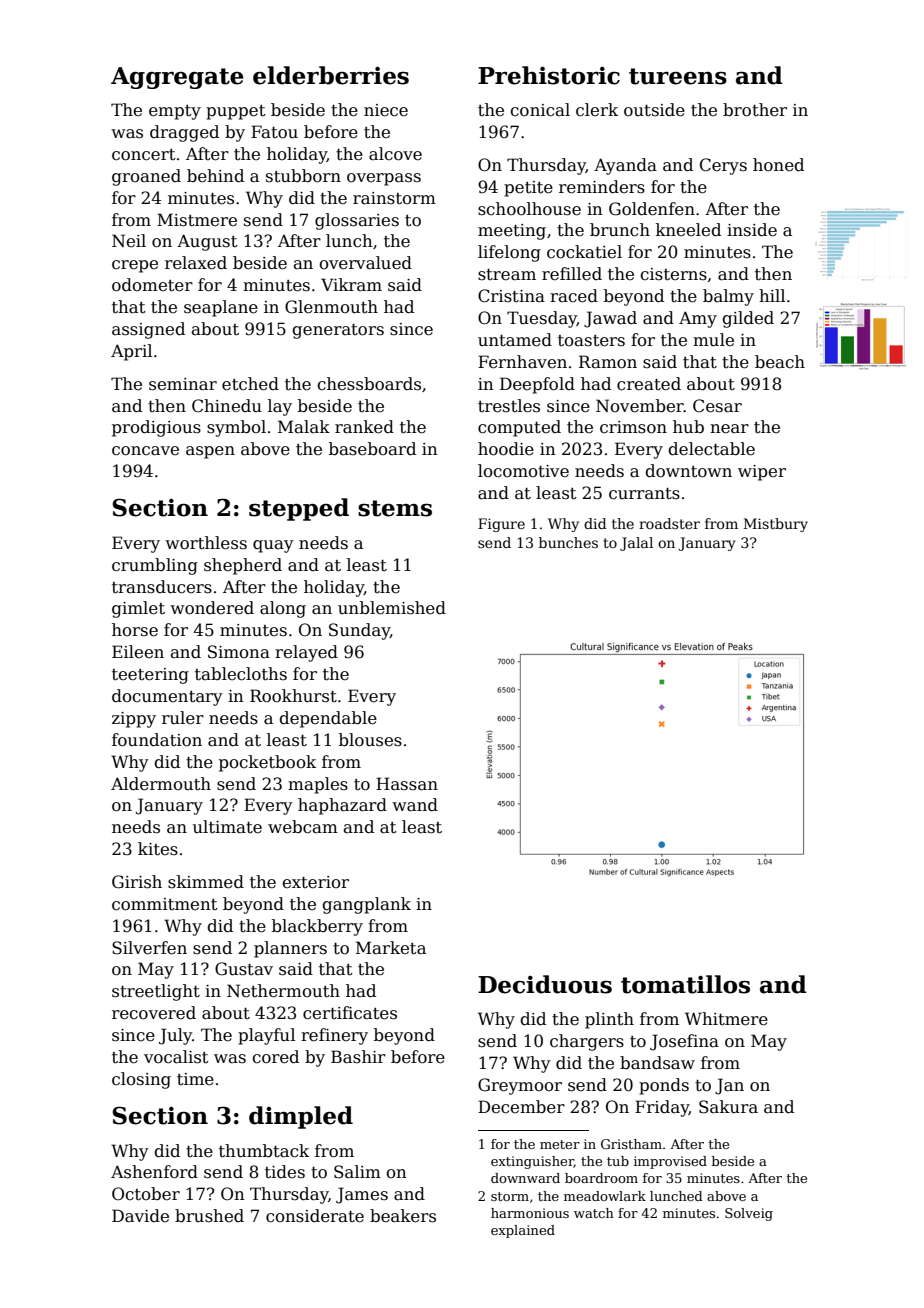  What do you see at coordinates (749, 1214) in the screenshot?
I see `Solveig` at bounding box center [749, 1214].
